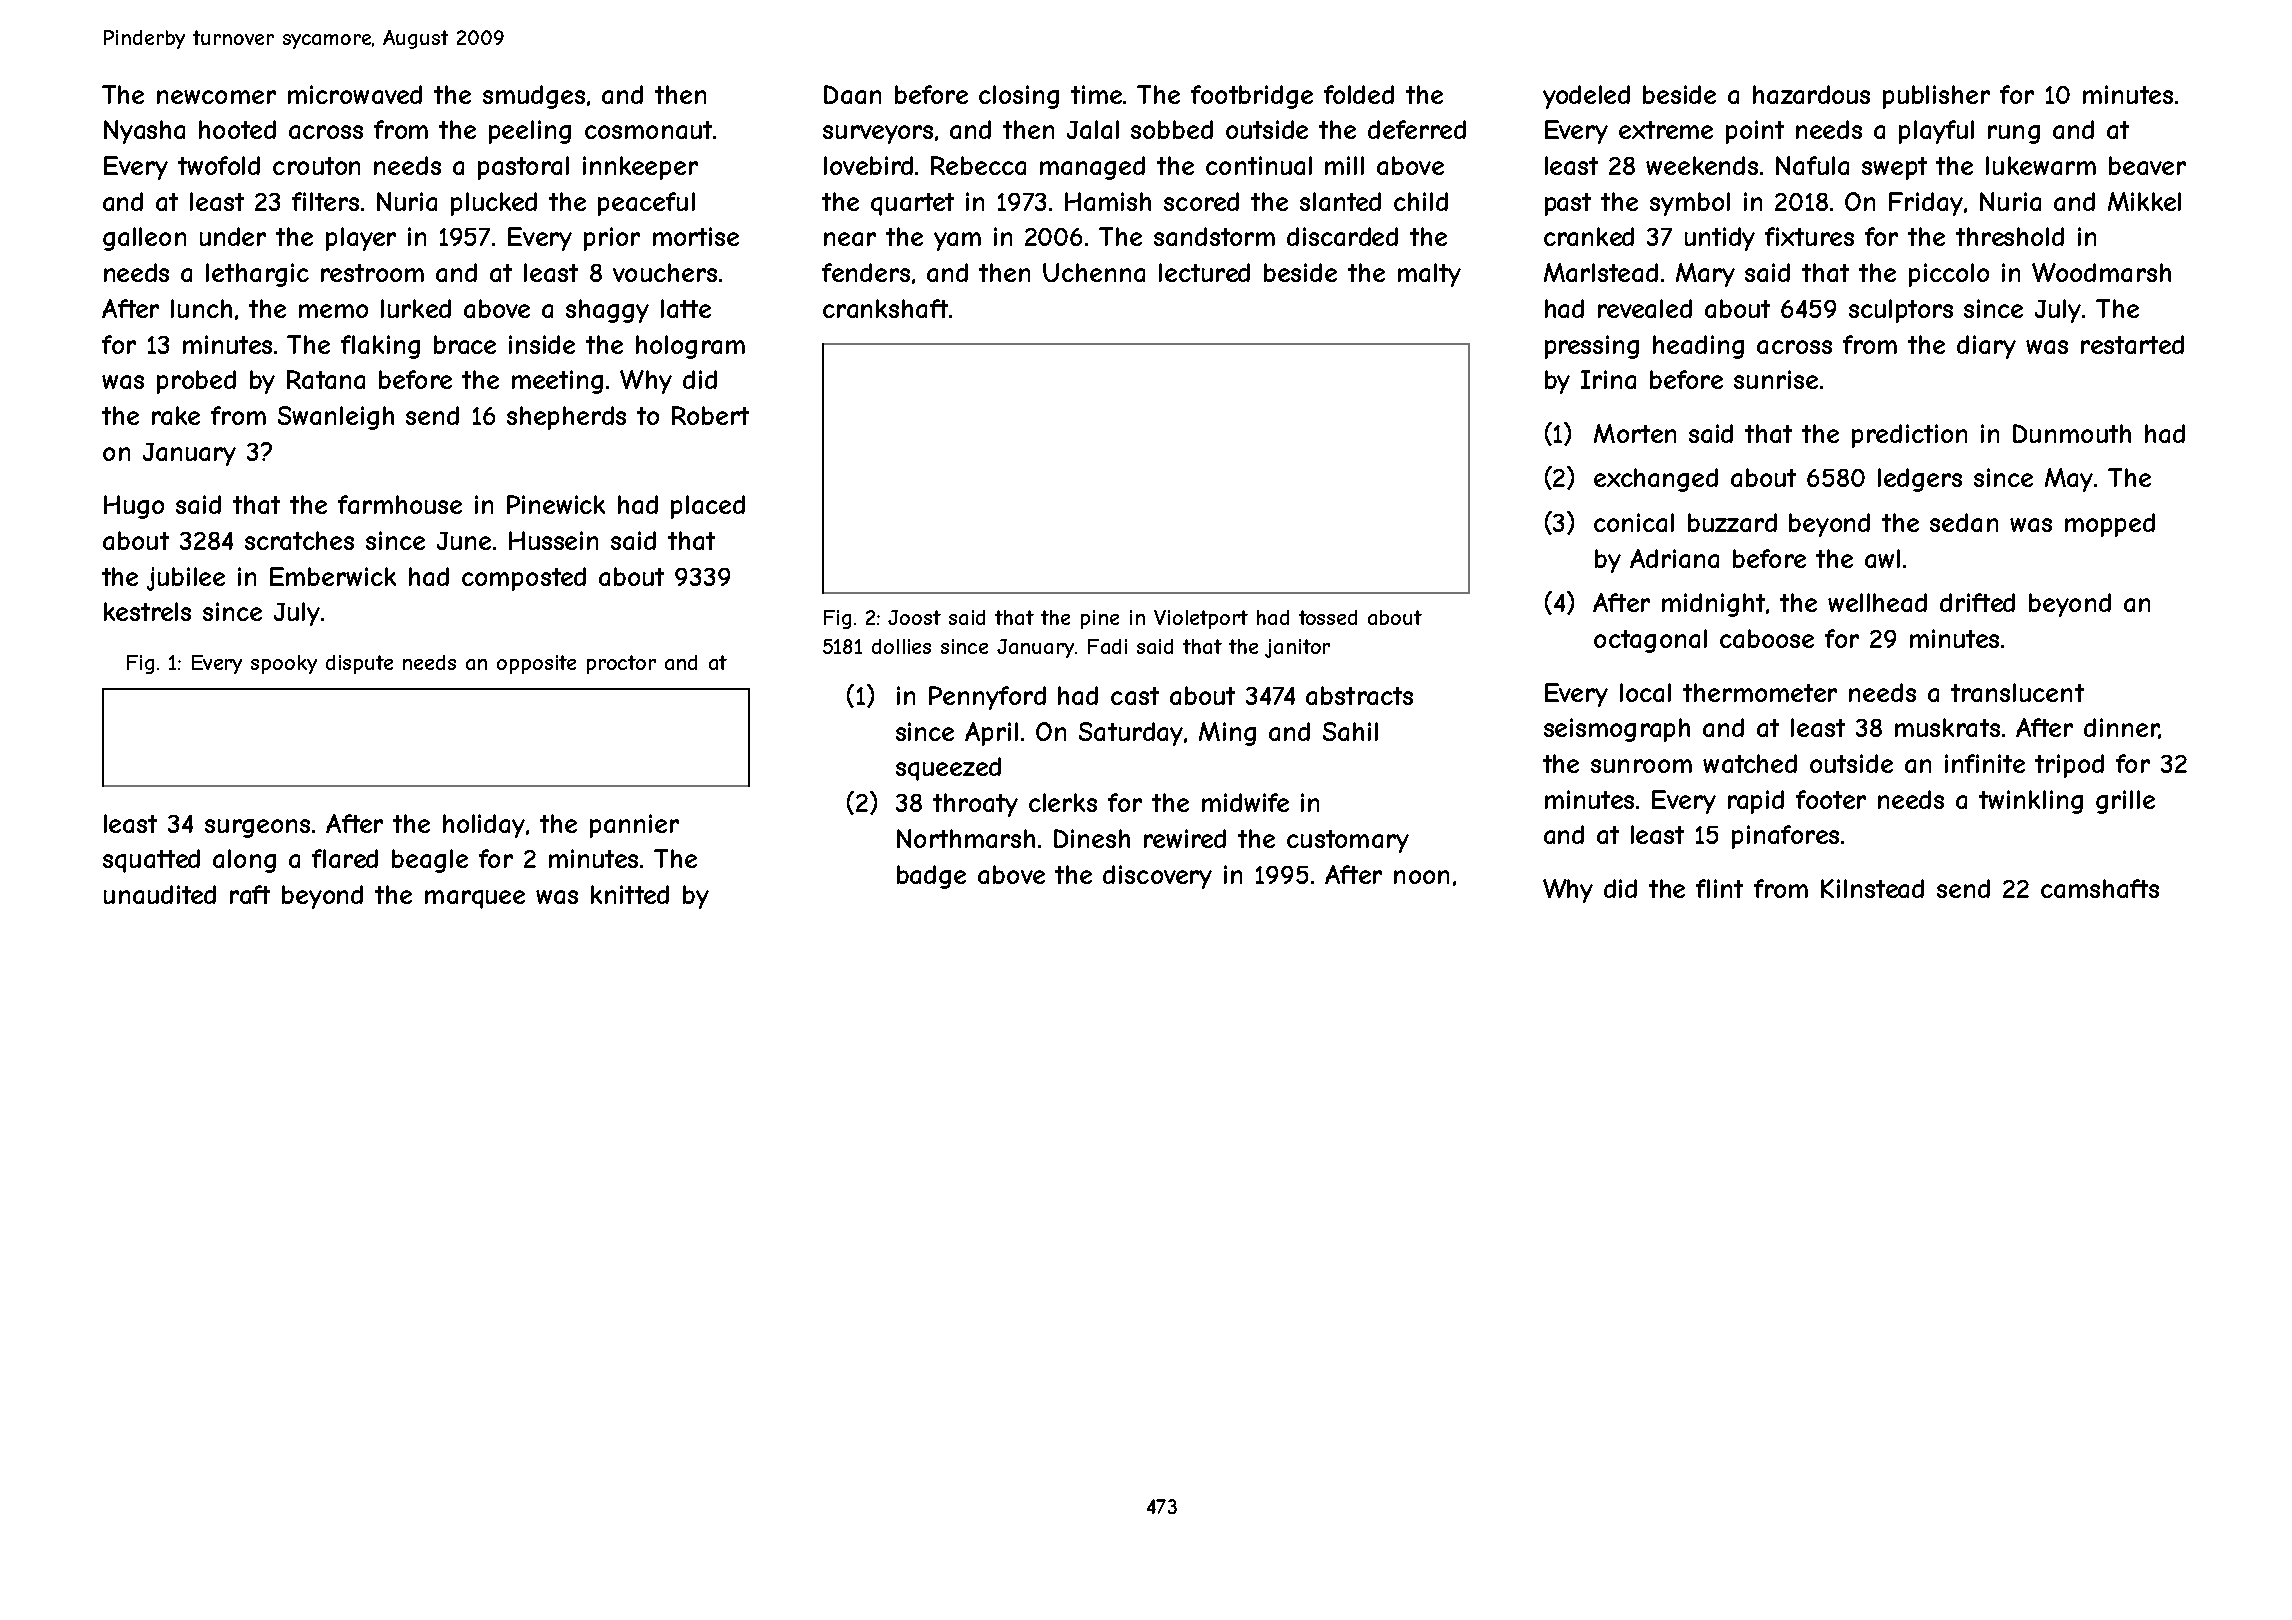 The height and width of the screenshot is (1620, 2292). I want to click on Mikkel, so click(2144, 201).
